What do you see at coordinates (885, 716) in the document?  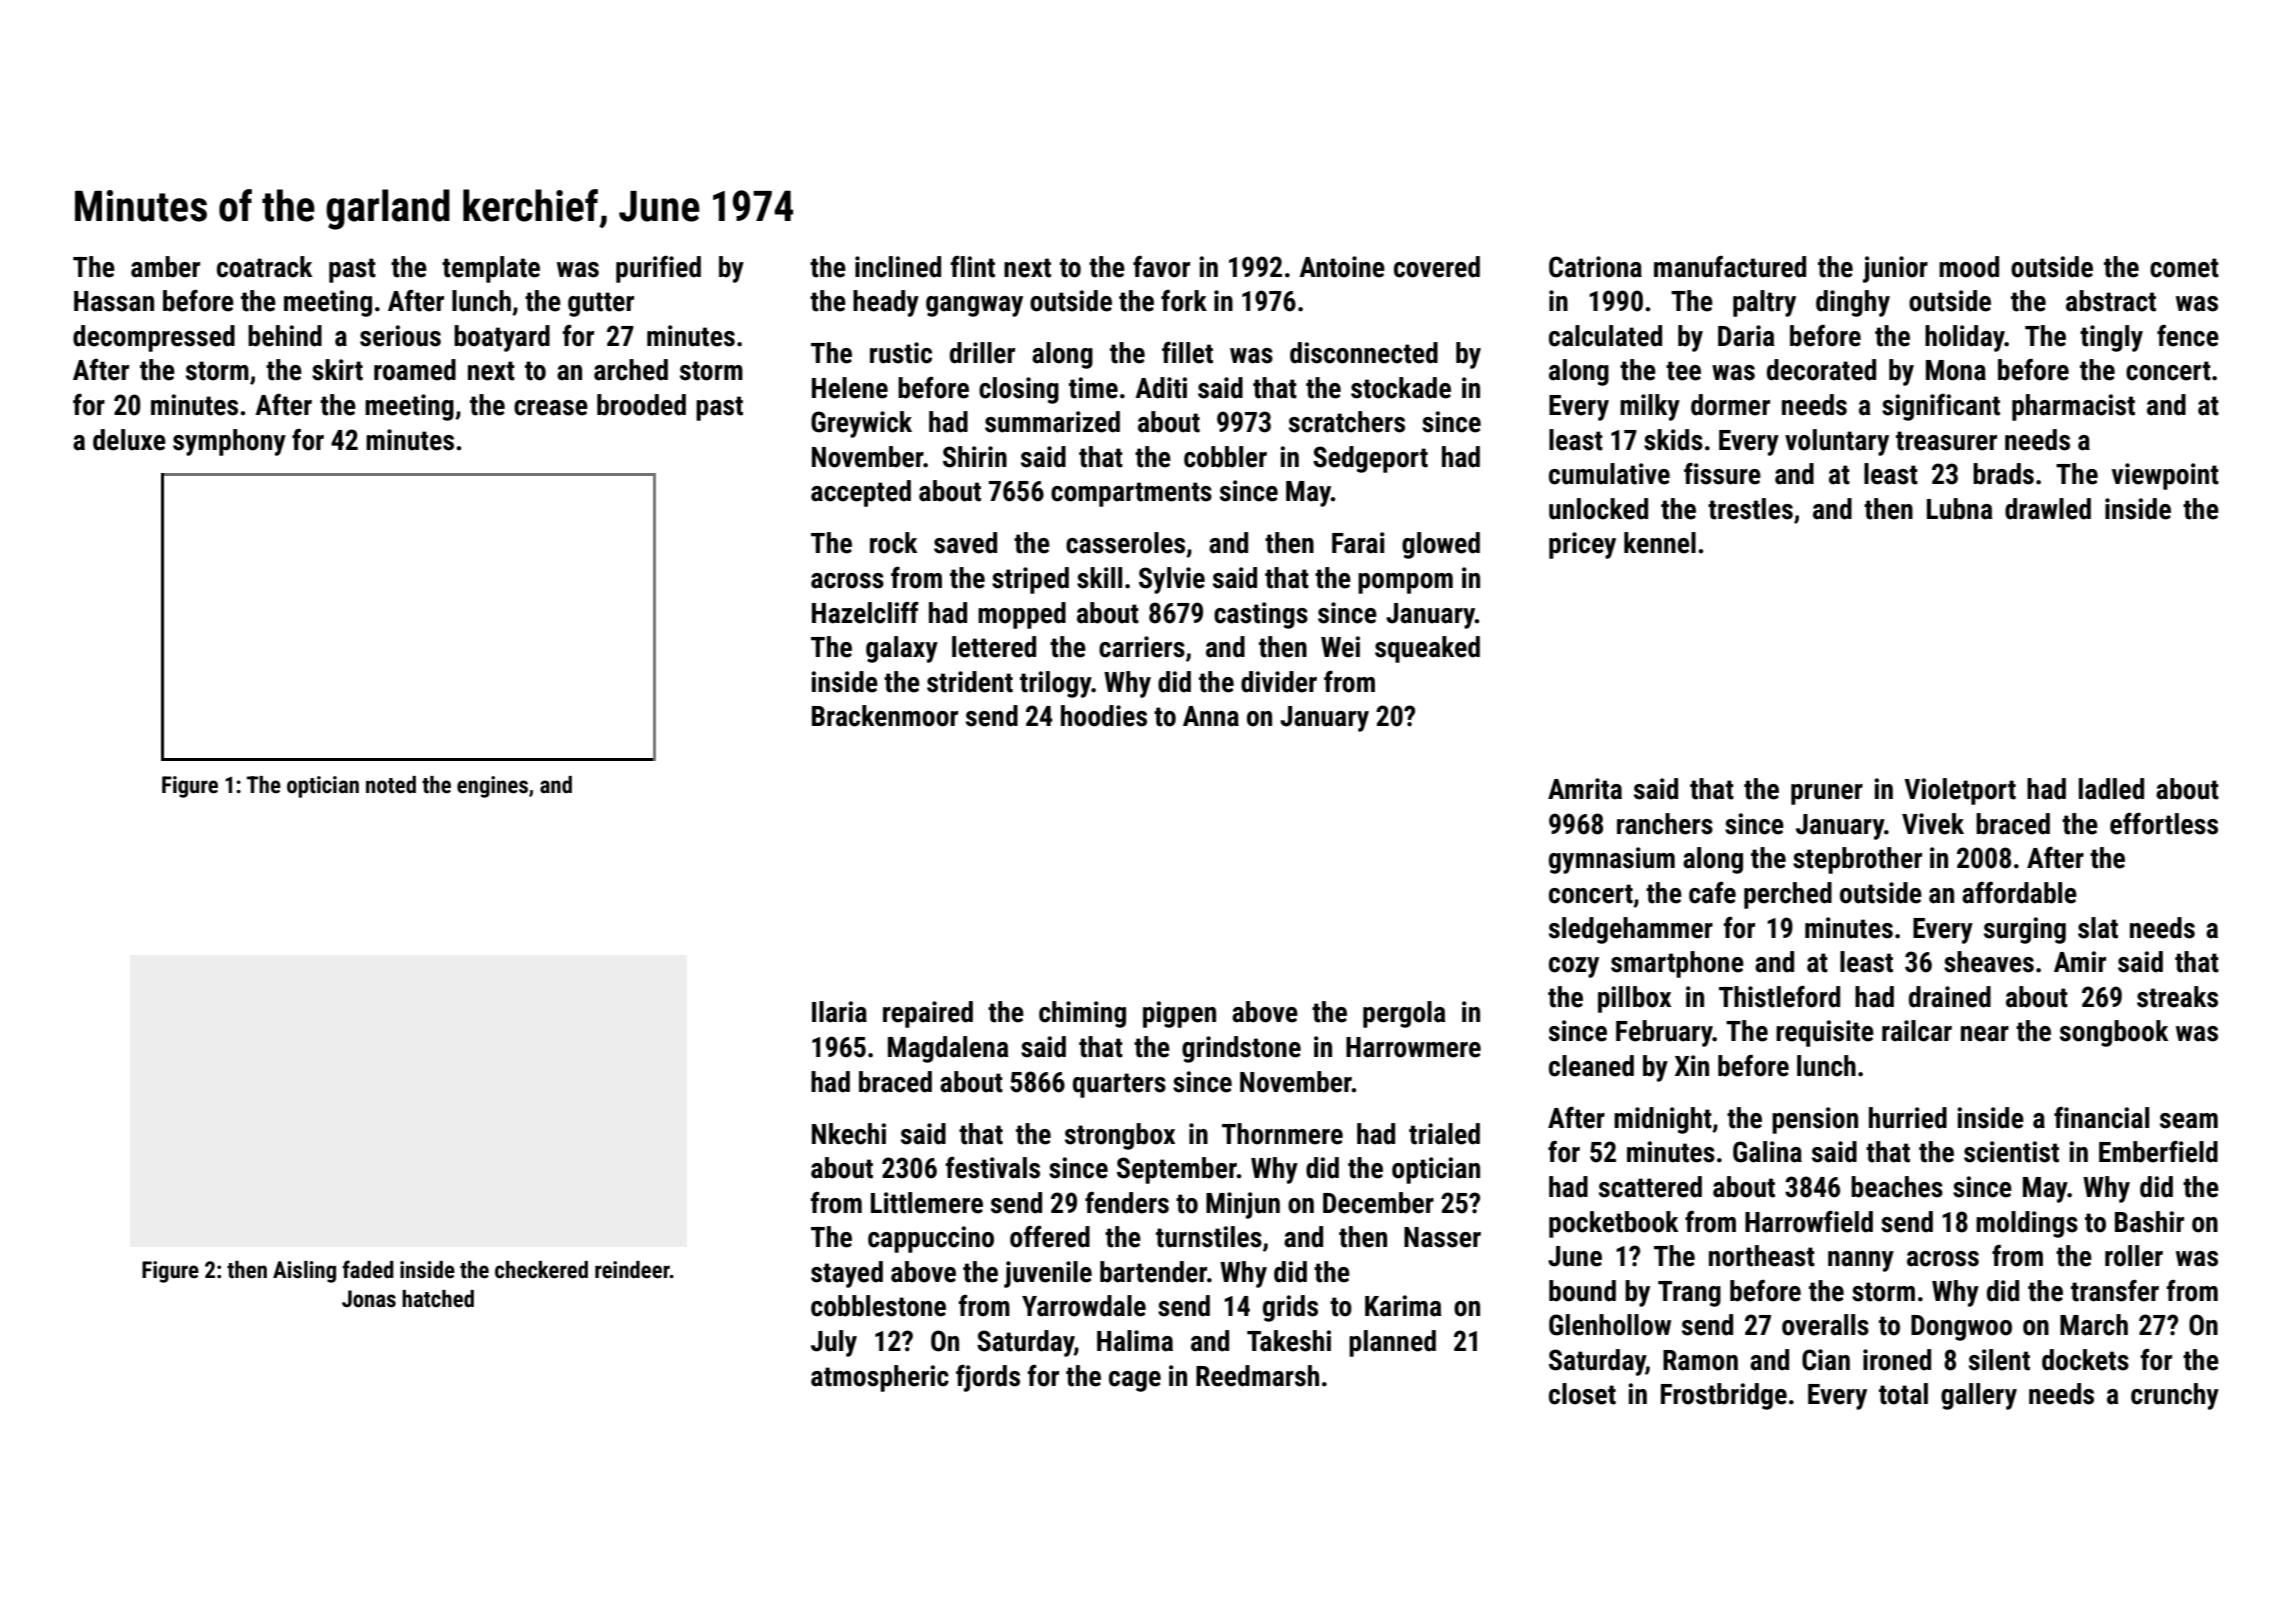 I see `Brackenmoor` at bounding box center [885, 716].
